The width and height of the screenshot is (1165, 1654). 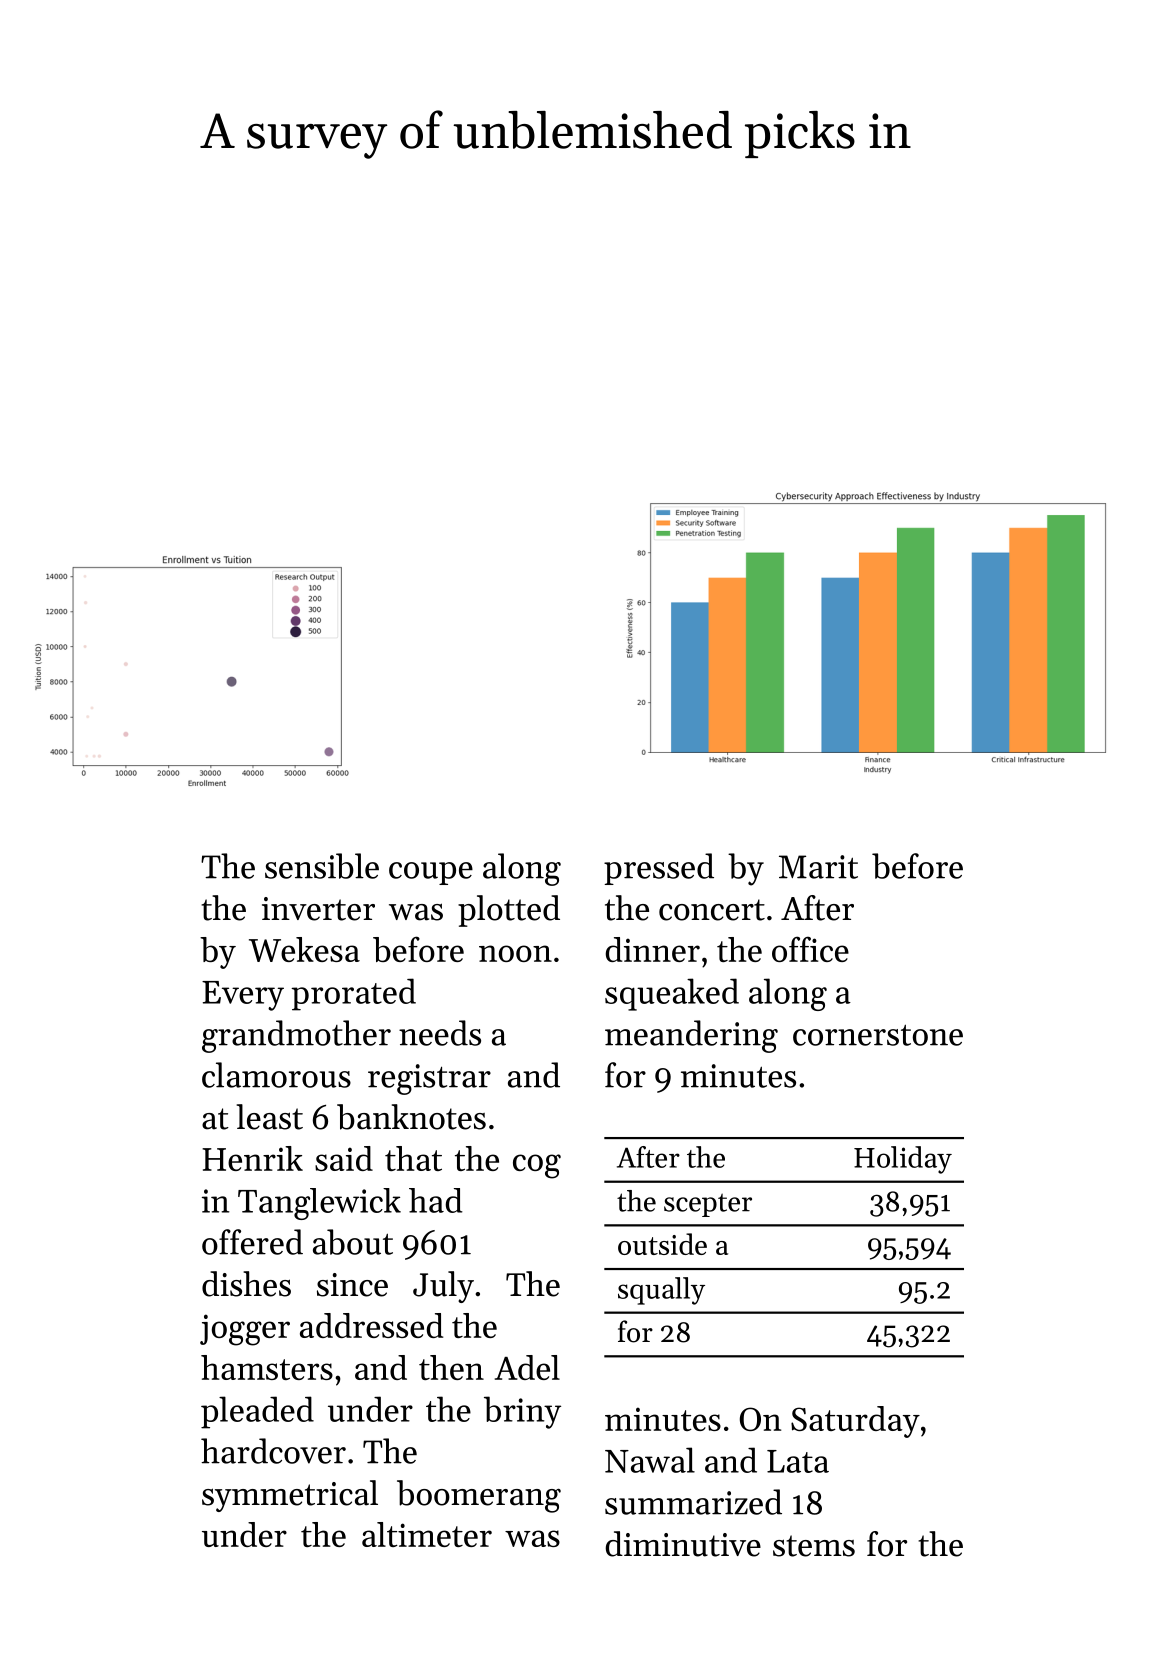 I want to click on squally, so click(x=661, y=1291).
